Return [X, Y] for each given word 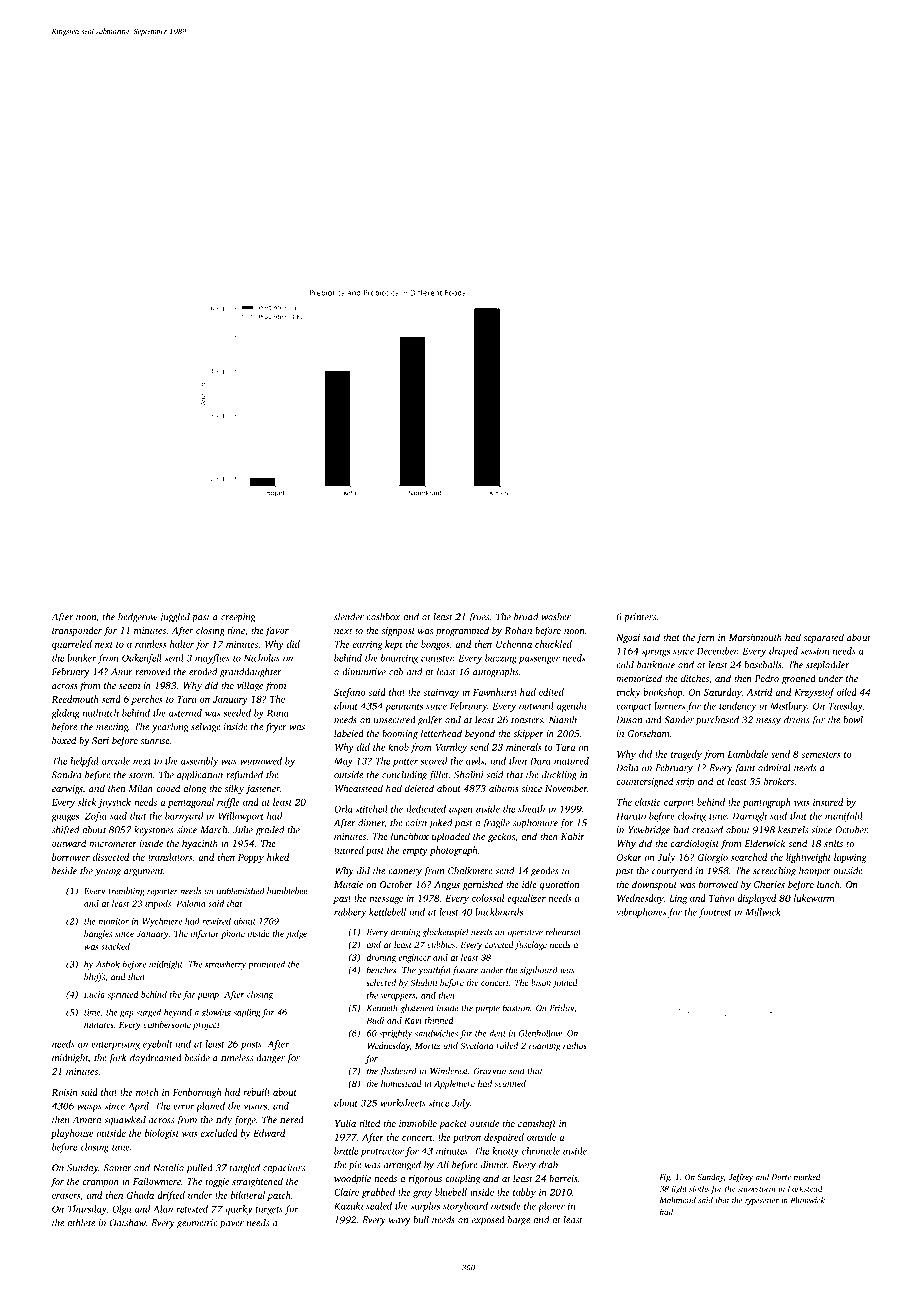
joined [565, 983]
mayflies [212, 659]
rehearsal [563, 932]
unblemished [240, 891]
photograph [453, 851]
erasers [66, 1196]
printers [640, 618]
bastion [516, 1008]
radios [575, 1045]
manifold [844, 817]
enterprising [115, 1045]
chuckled [553, 644]
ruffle [228, 803]
